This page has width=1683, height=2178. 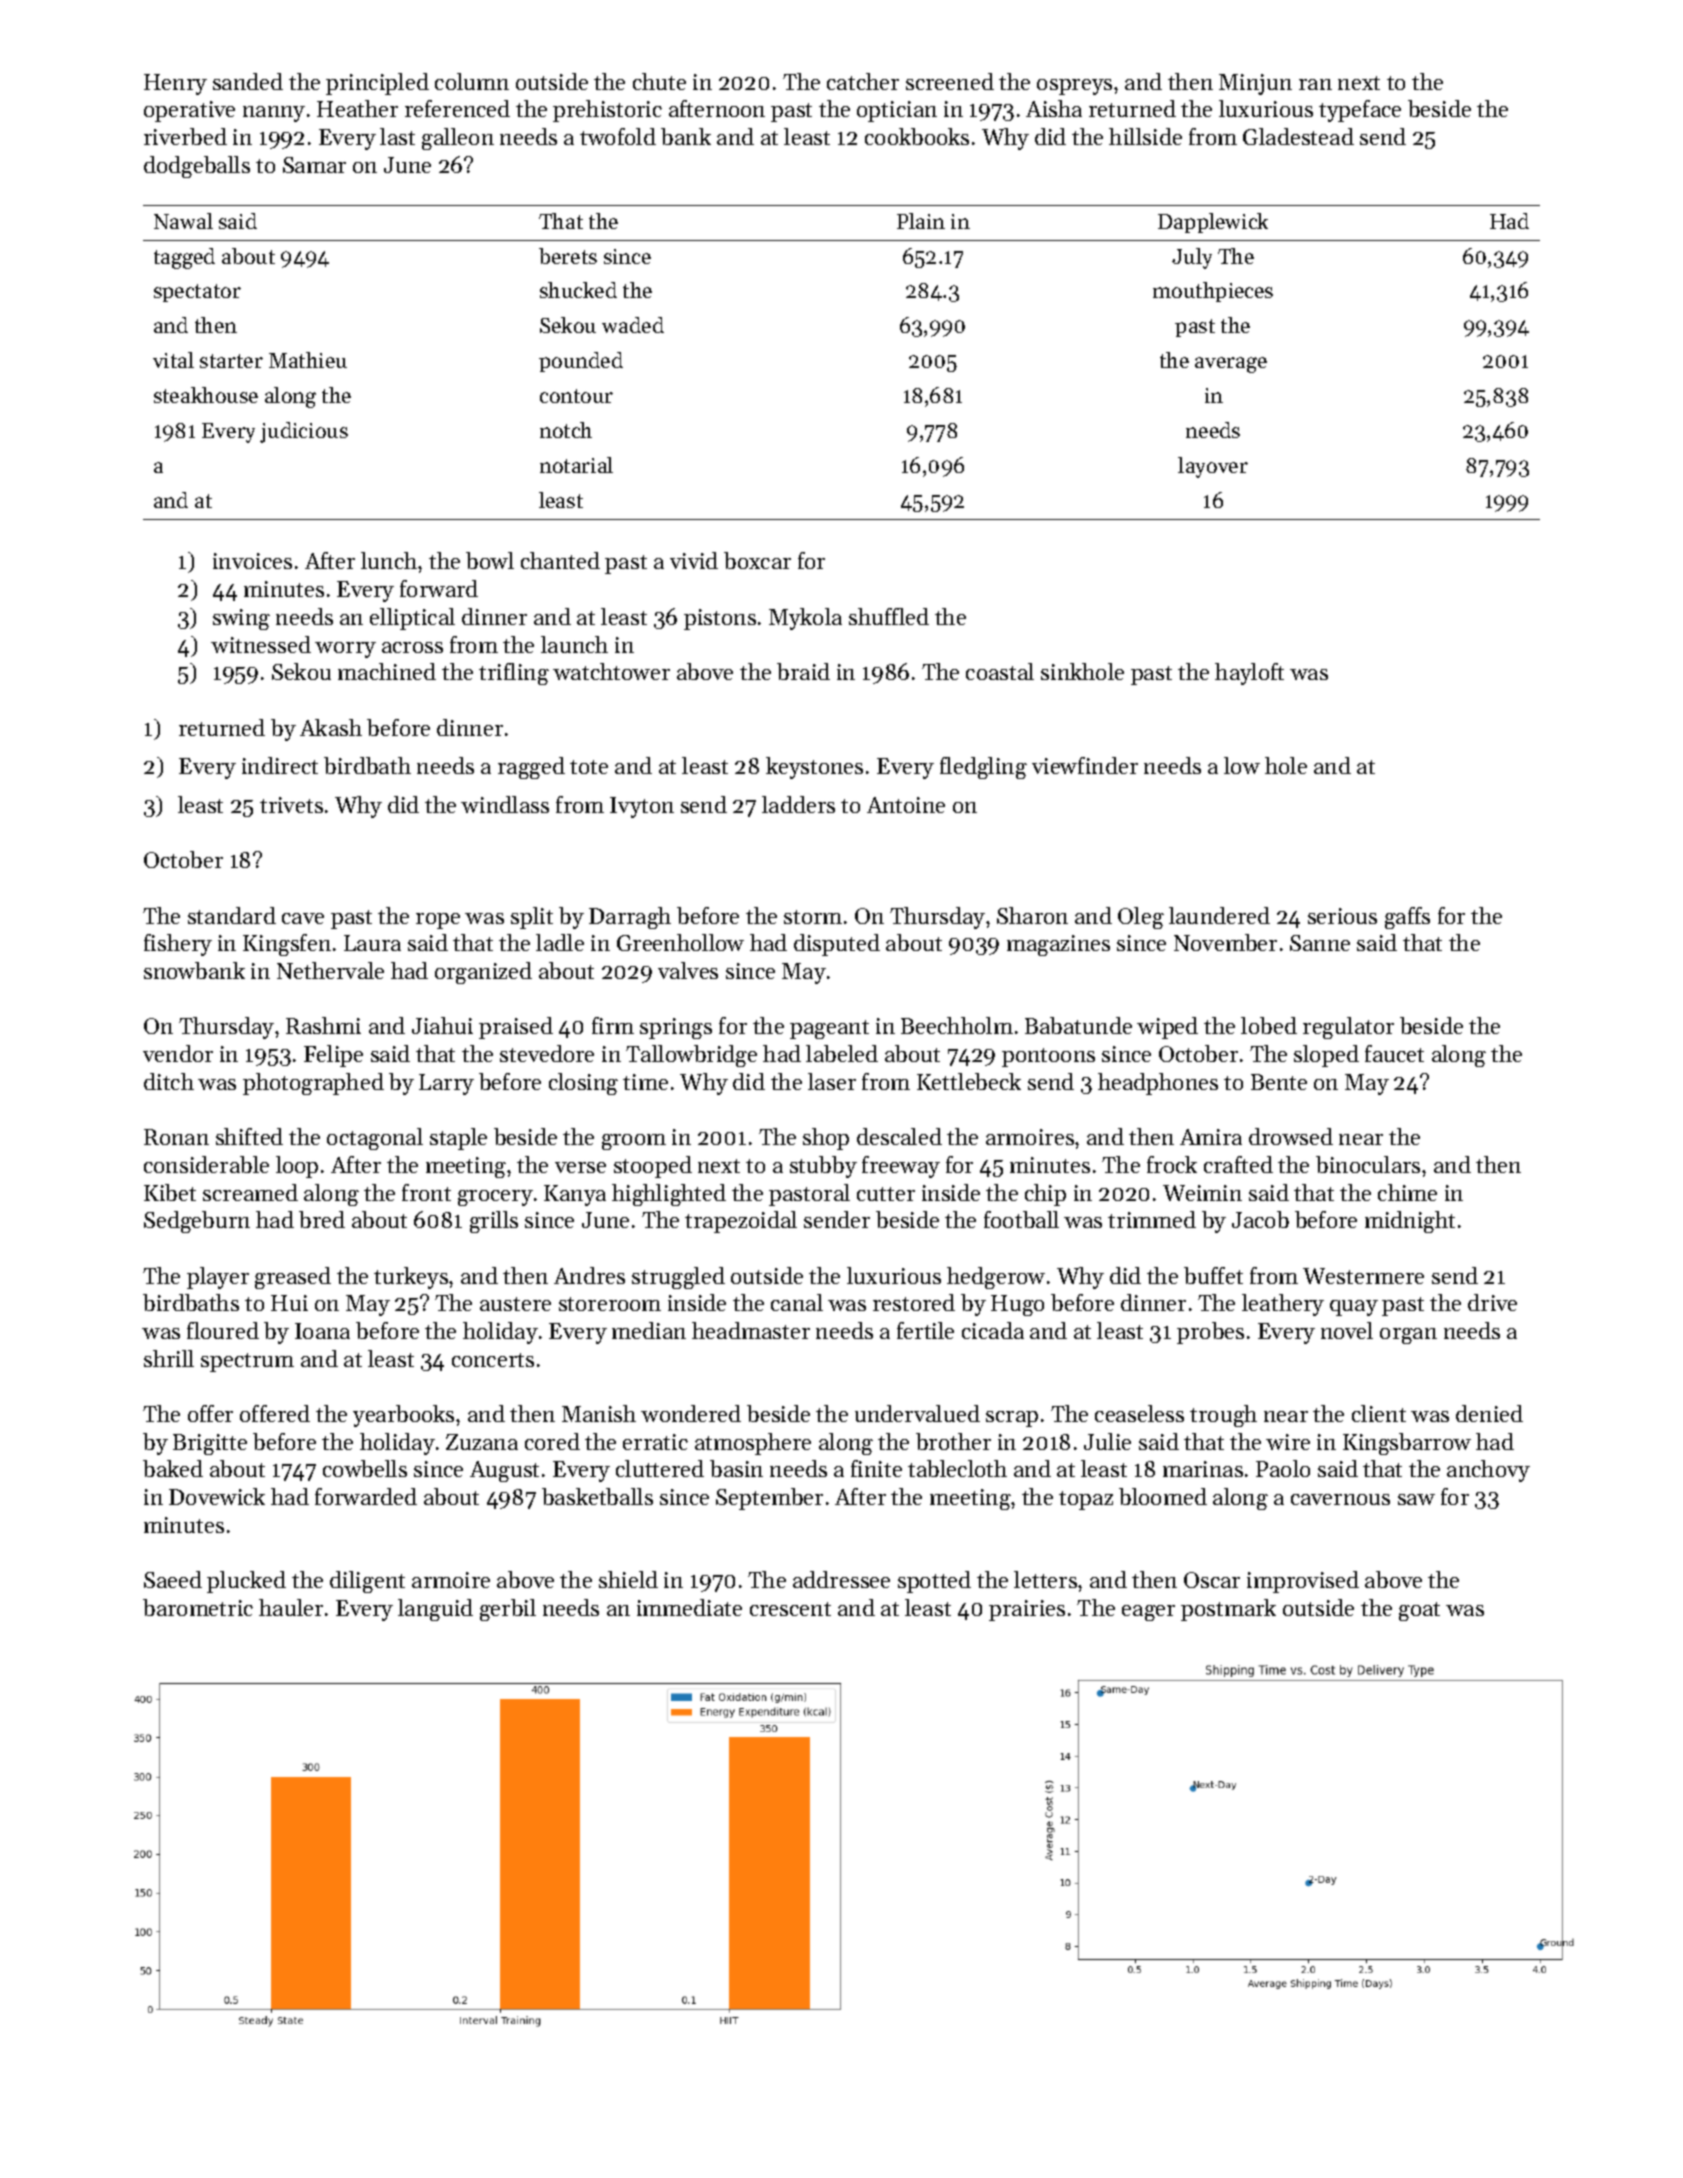 What do you see at coordinates (442, 1025) in the page?
I see `Jiahui` at bounding box center [442, 1025].
